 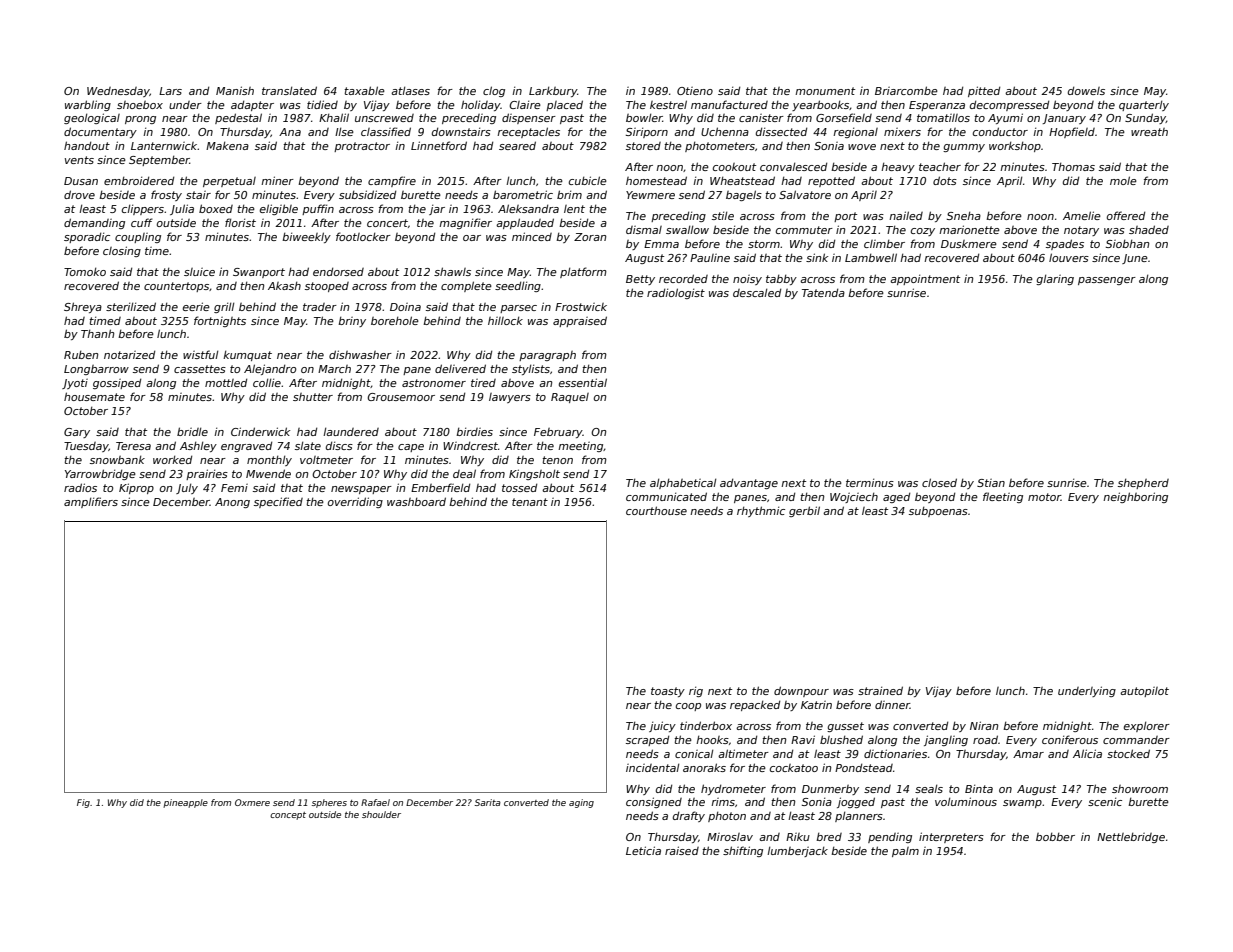 What do you see at coordinates (830, 790) in the document?
I see `Dunmerby` at bounding box center [830, 790].
